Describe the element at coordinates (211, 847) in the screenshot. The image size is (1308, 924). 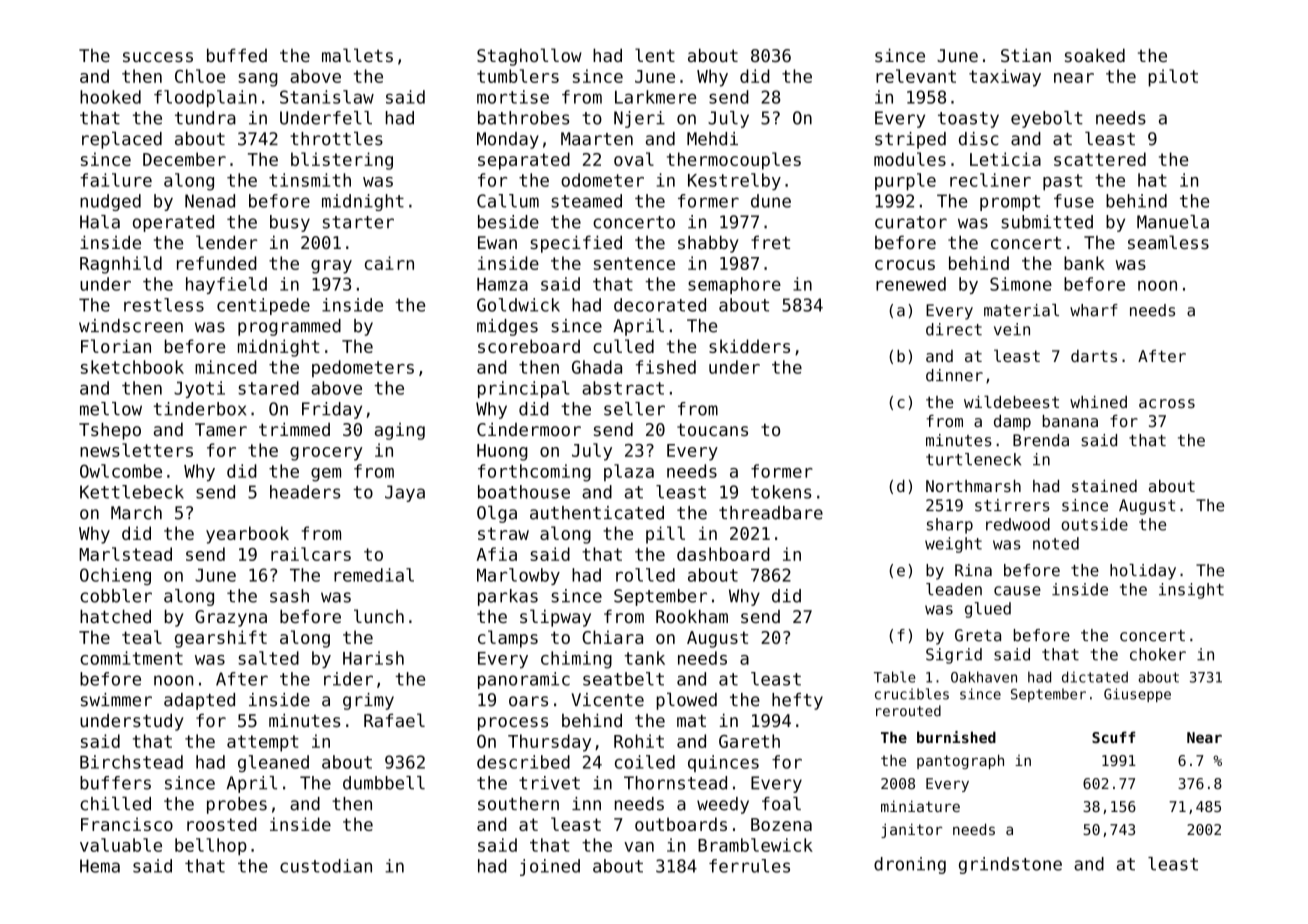
I see `bellhop` at that location.
